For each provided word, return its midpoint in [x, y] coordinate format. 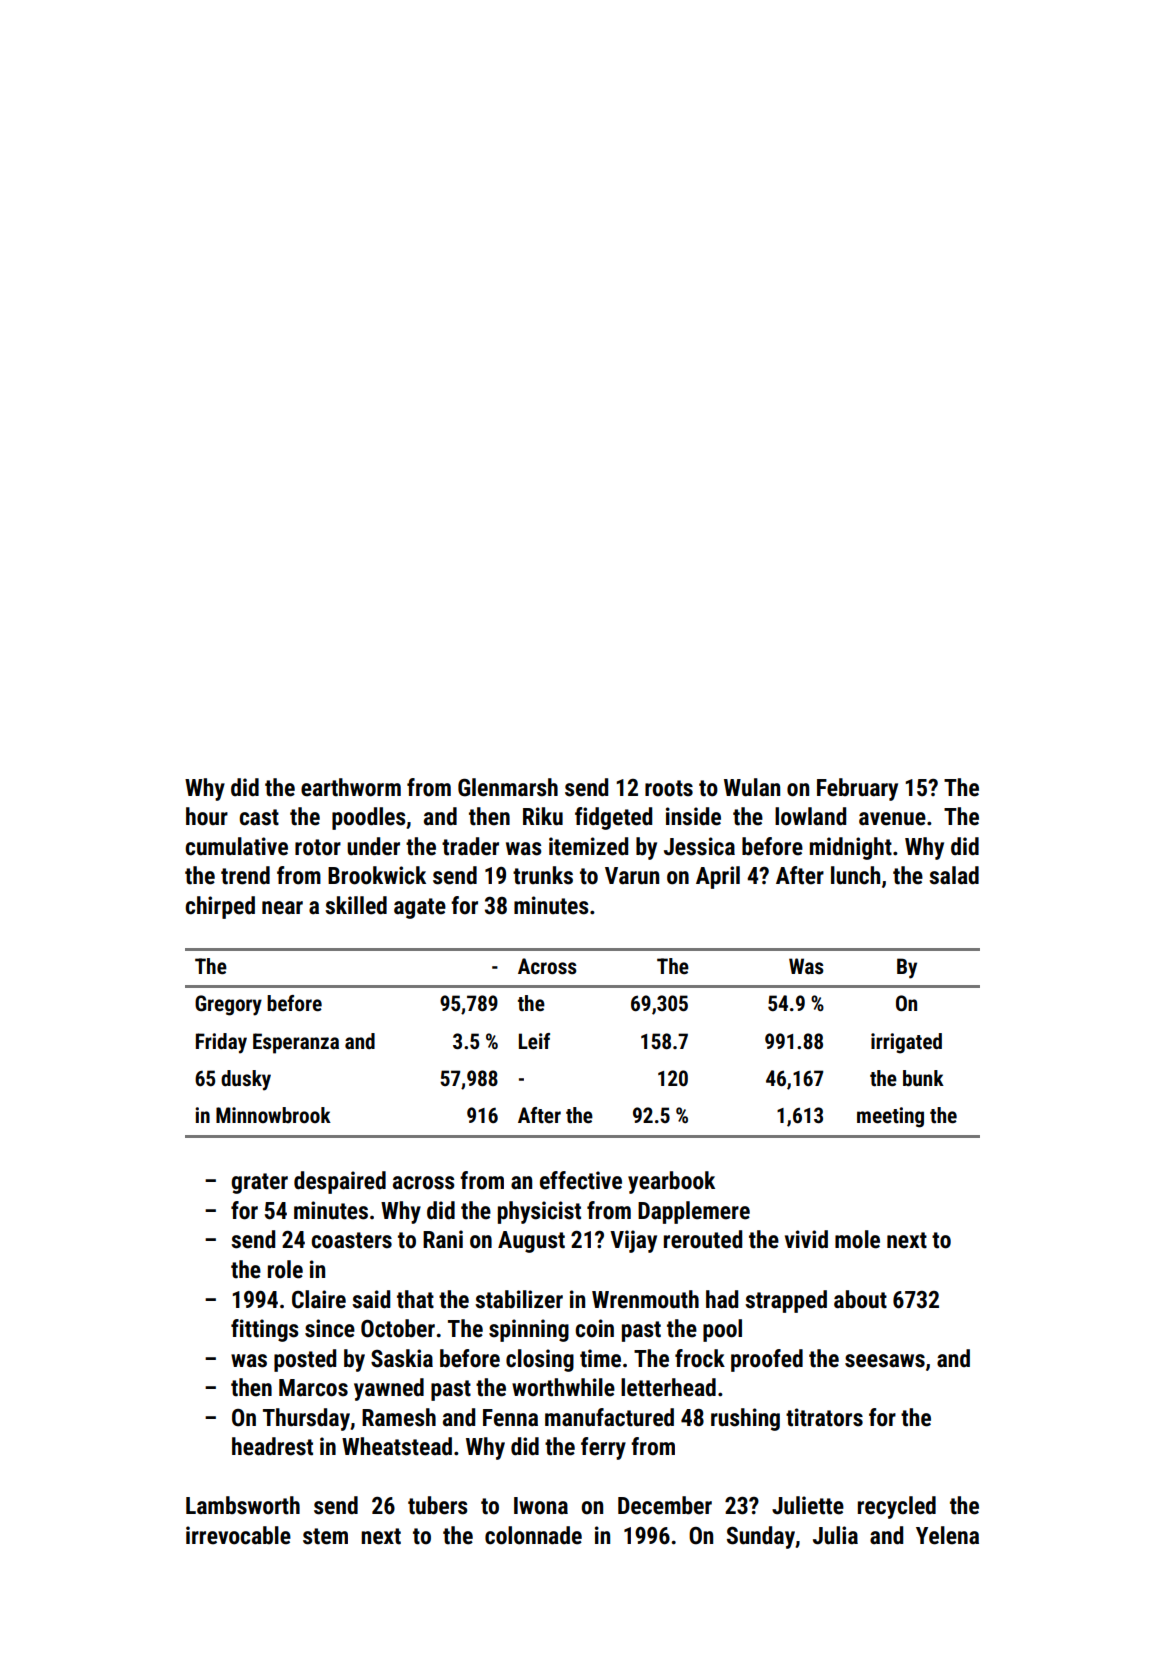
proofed [767, 1360]
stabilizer [519, 1299]
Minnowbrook [273, 1115]
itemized [588, 846]
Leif [534, 1041]
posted [305, 1360]
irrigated [906, 1043]
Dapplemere [694, 1212]
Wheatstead [397, 1446]
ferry [603, 1448]
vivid [806, 1239]
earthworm [351, 787]
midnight [851, 848]
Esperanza [296, 1043]
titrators [824, 1417]
